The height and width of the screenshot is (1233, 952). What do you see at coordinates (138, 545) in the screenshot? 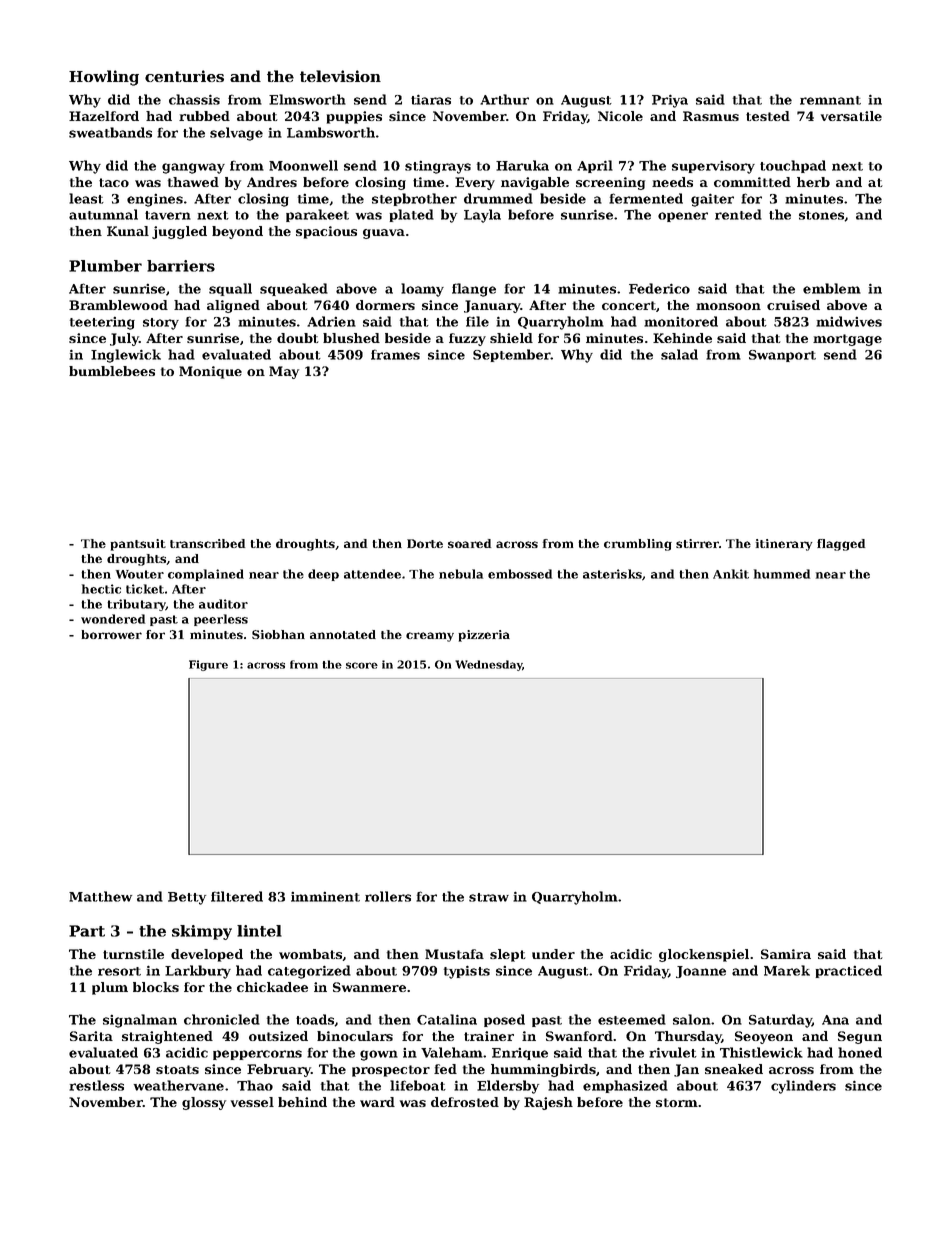
I see `pantsuit` at bounding box center [138, 545].
